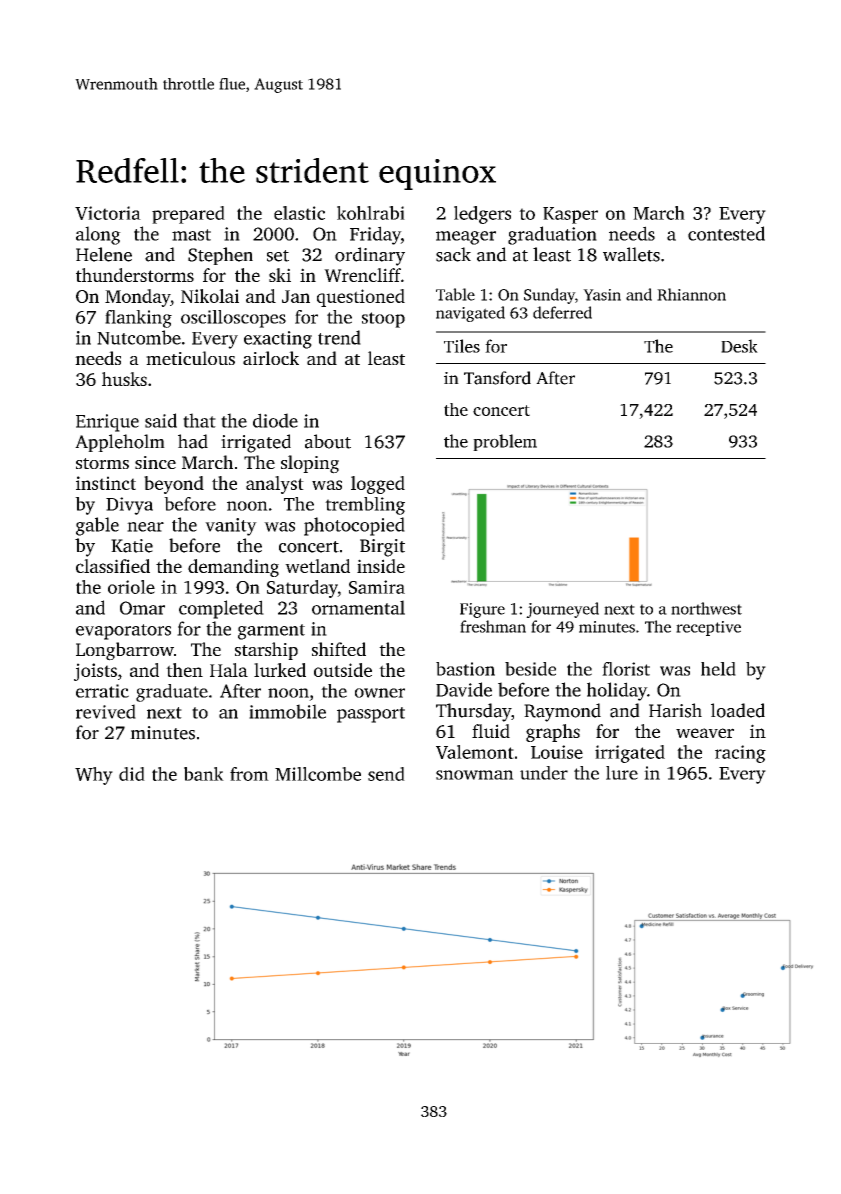 This image has height=1194, width=841. Describe the element at coordinates (497, 378) in the image. I see `Tansford` at that location.
